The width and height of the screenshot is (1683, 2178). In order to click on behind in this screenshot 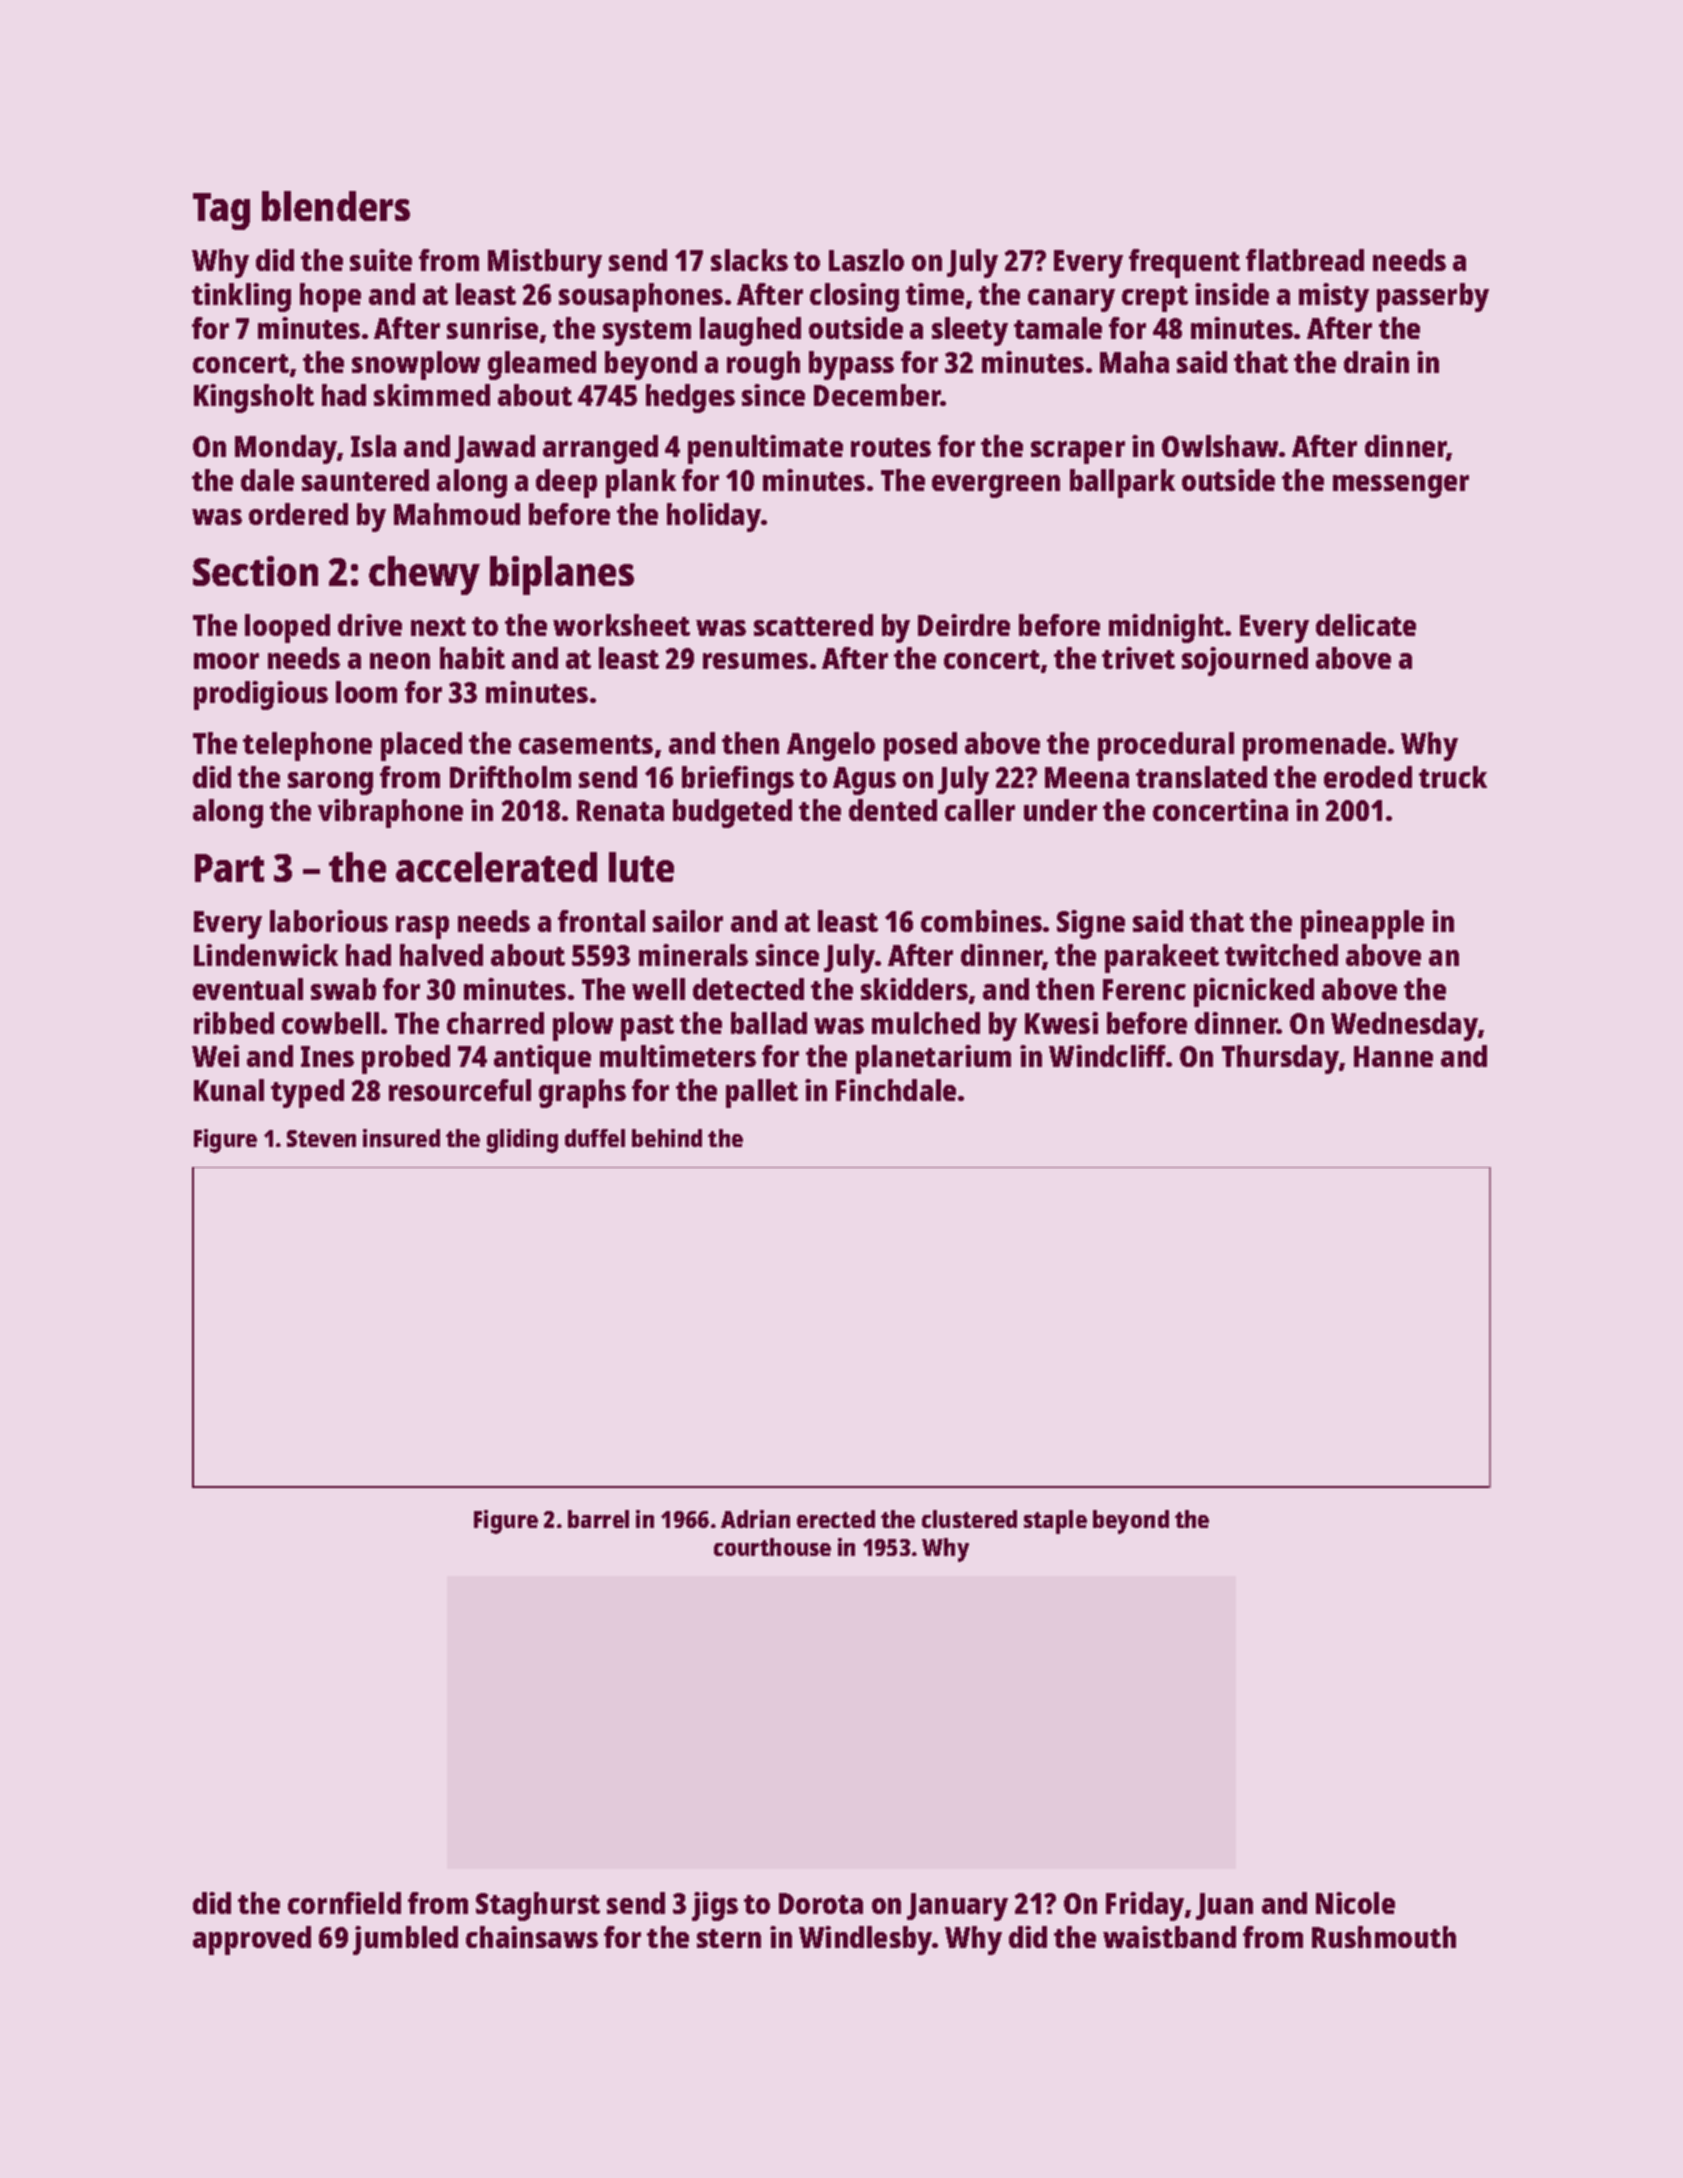, I will do `click(667, 1138)`.
